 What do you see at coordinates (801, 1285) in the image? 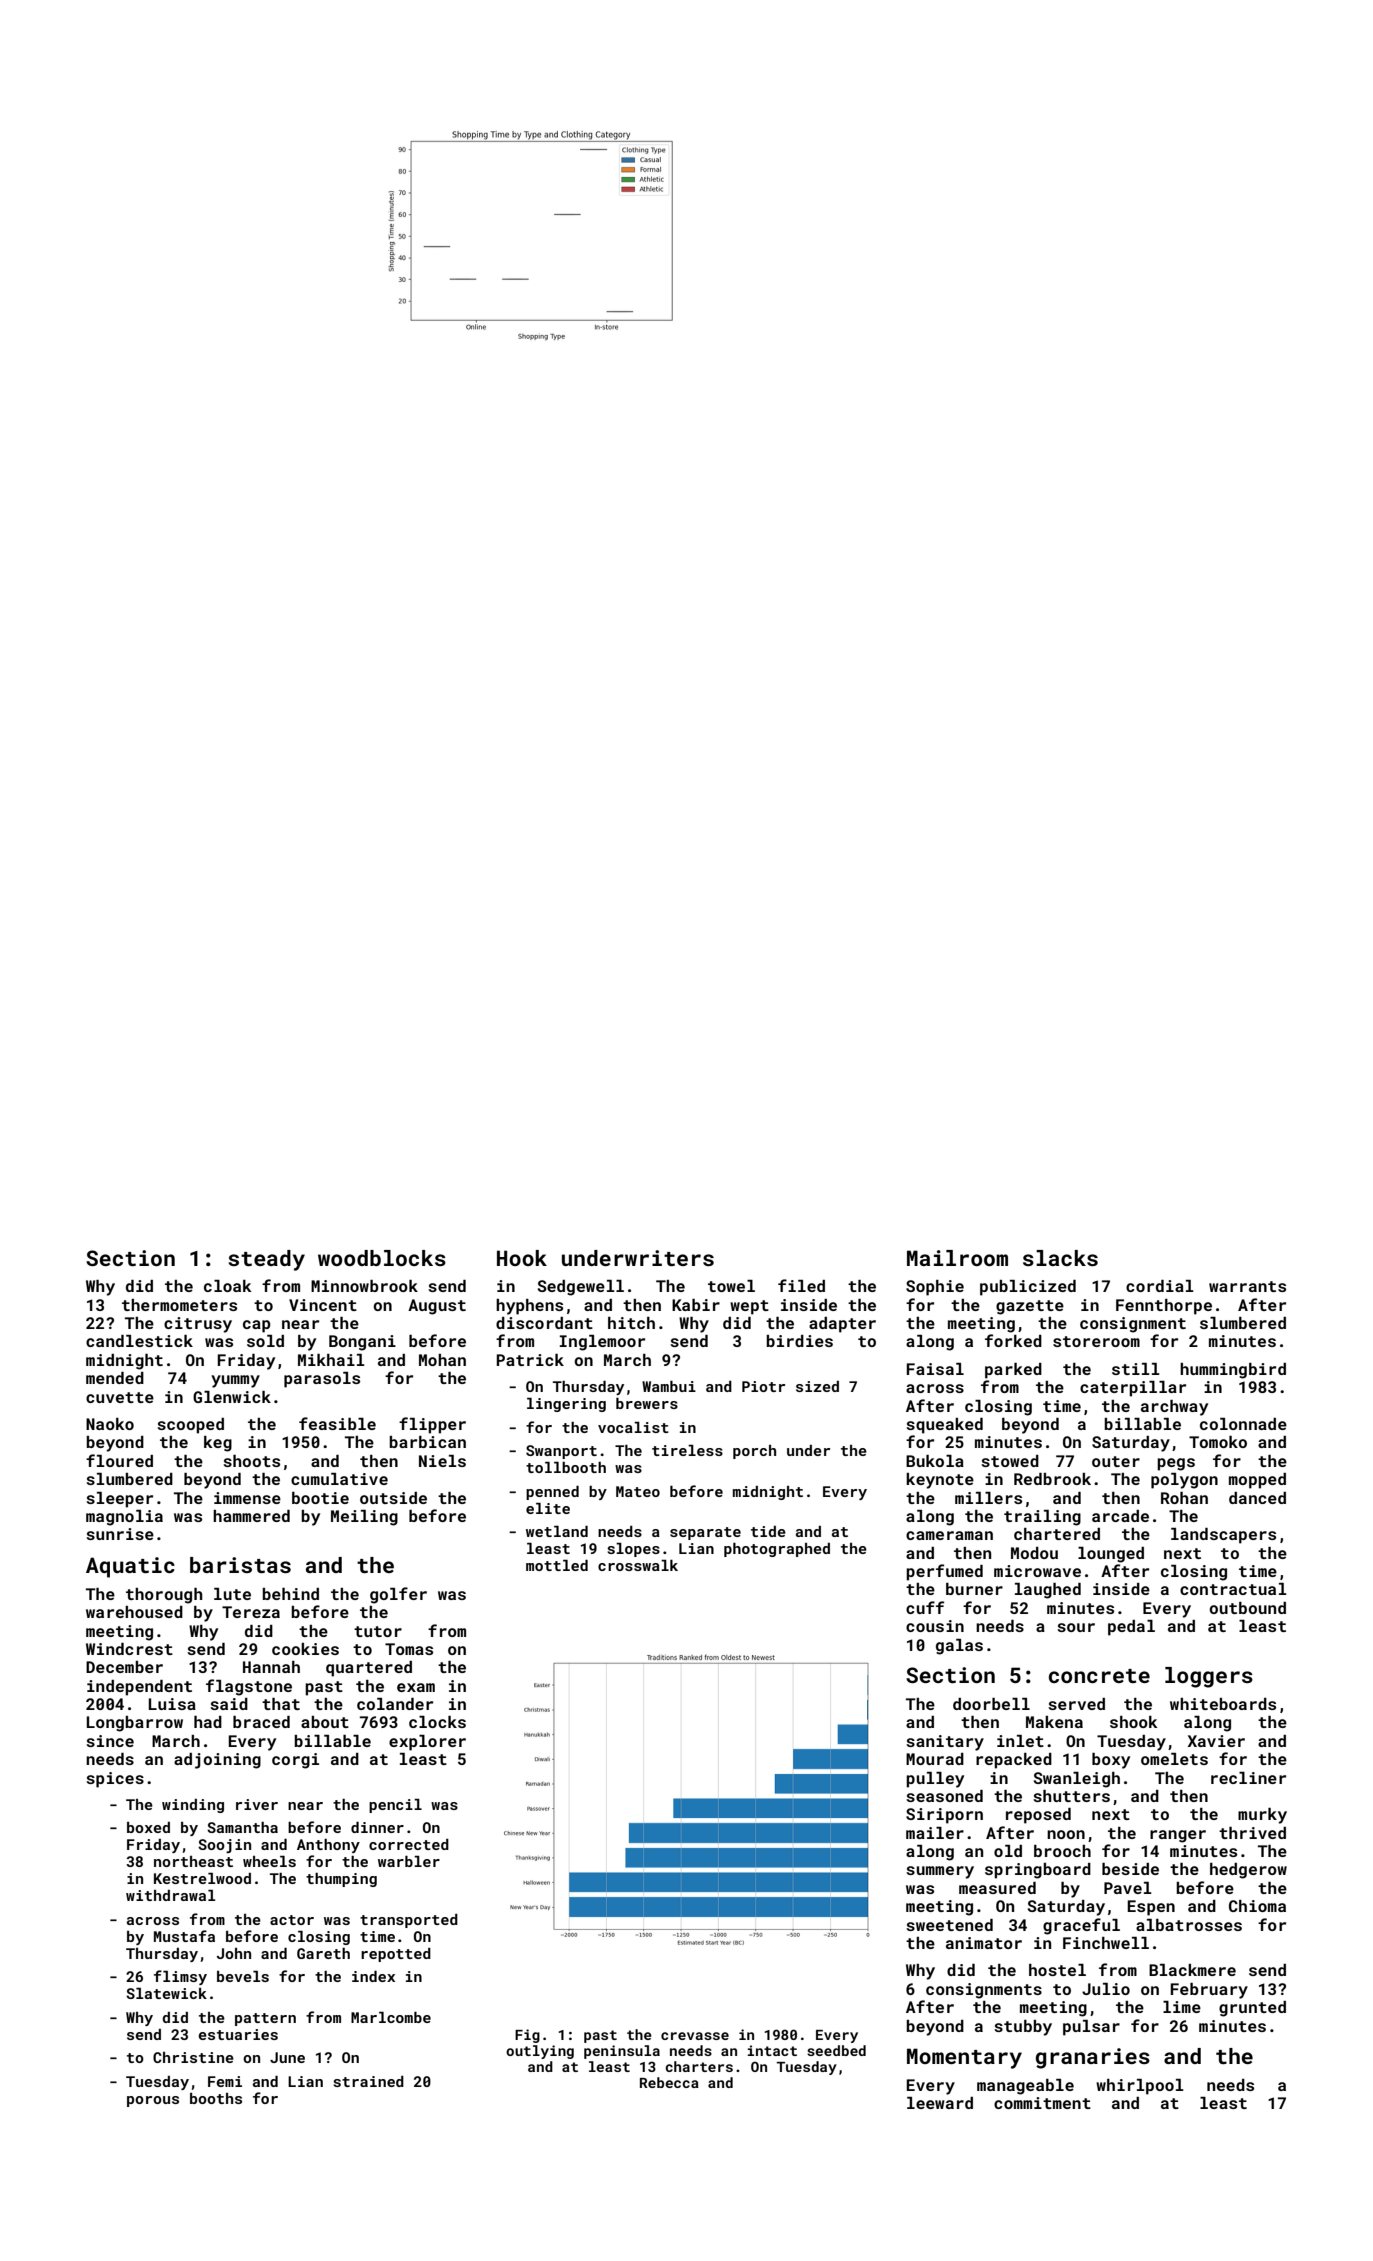
I see `filed` at bounding box center [801, 1285].
